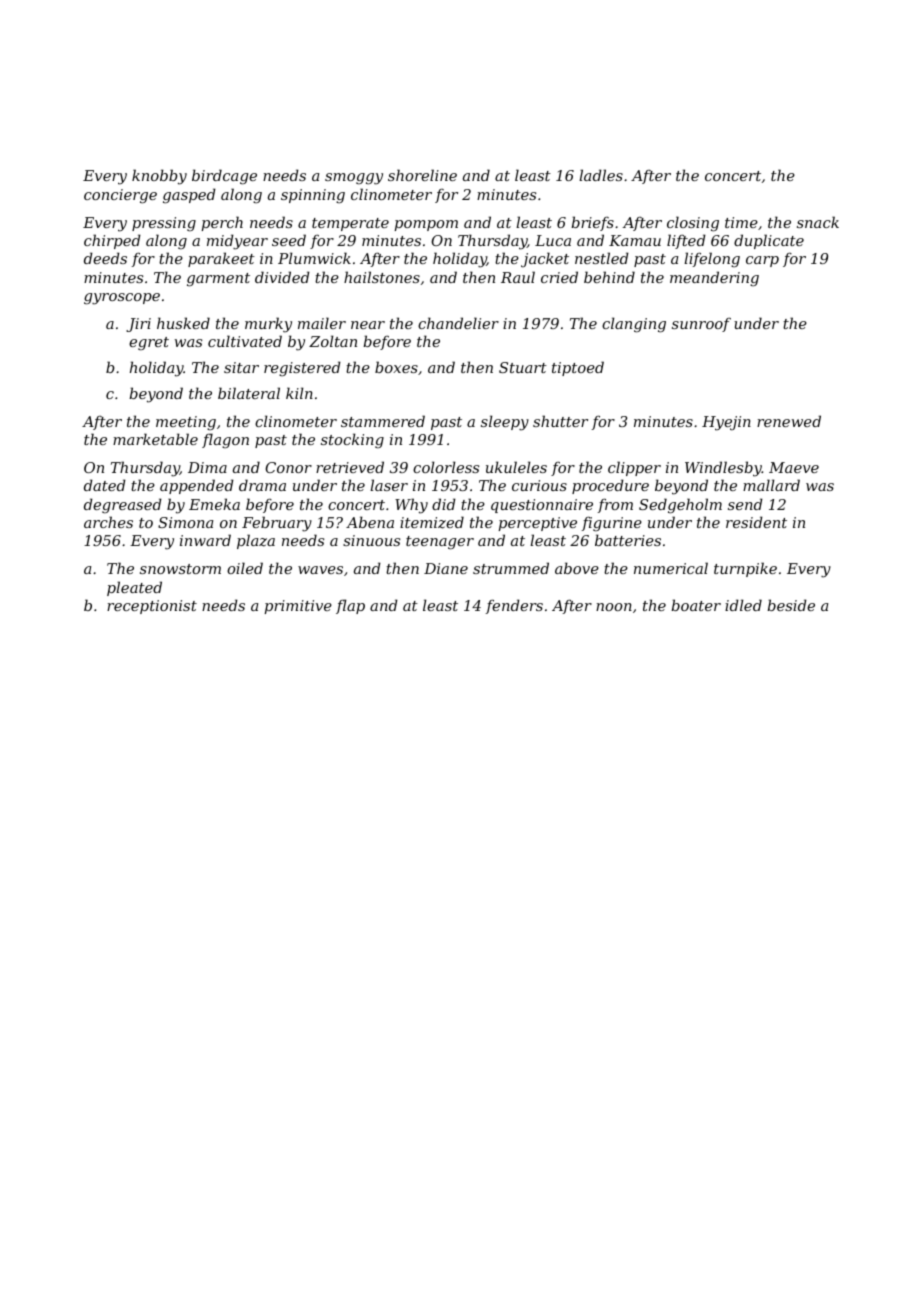  What do you see at coordinates (298, 607) in the screenshot?
I see `primitive` at bounding box center [298, 607].
